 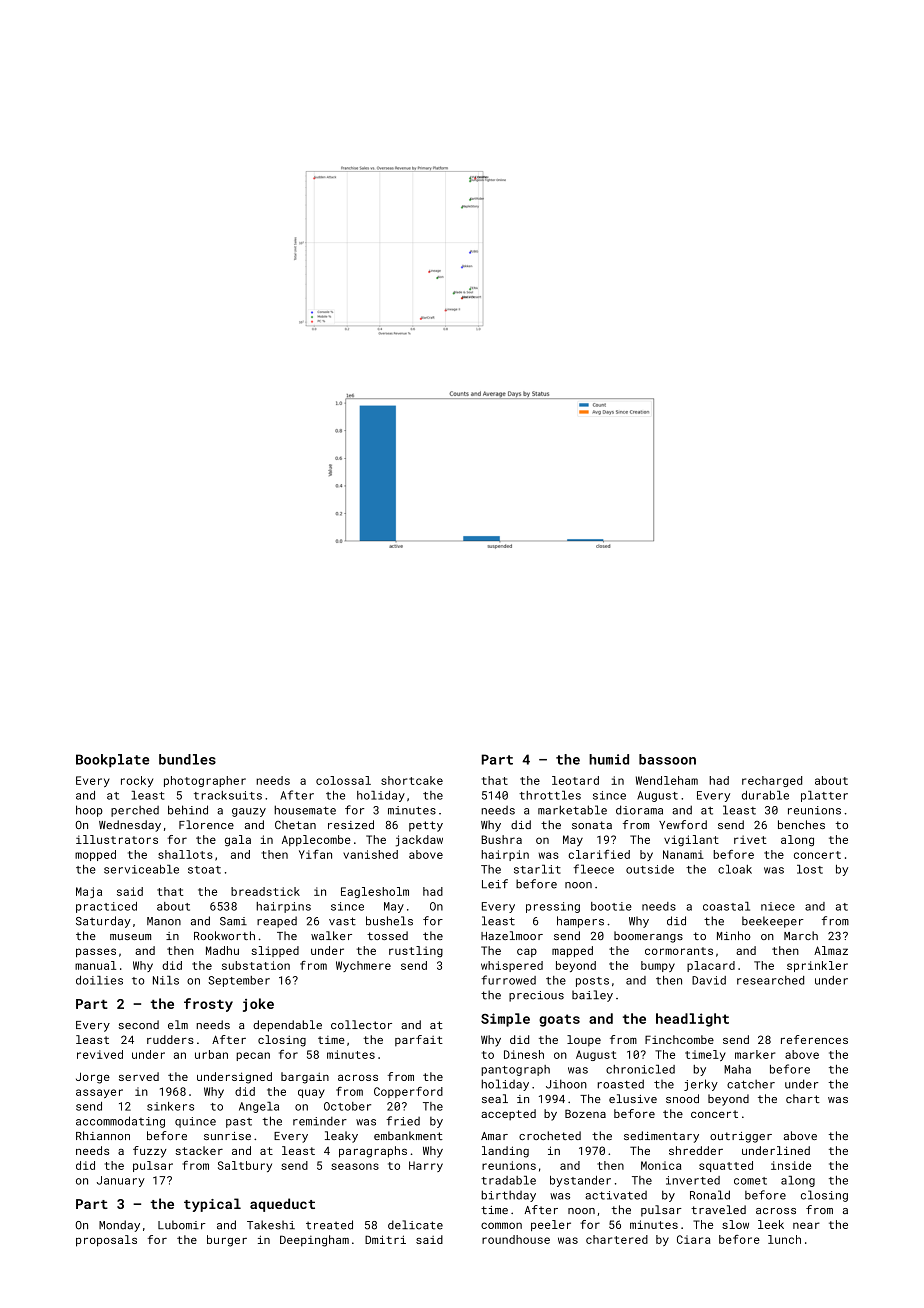 I want to click on landing, so click(x=505, y=1152).
